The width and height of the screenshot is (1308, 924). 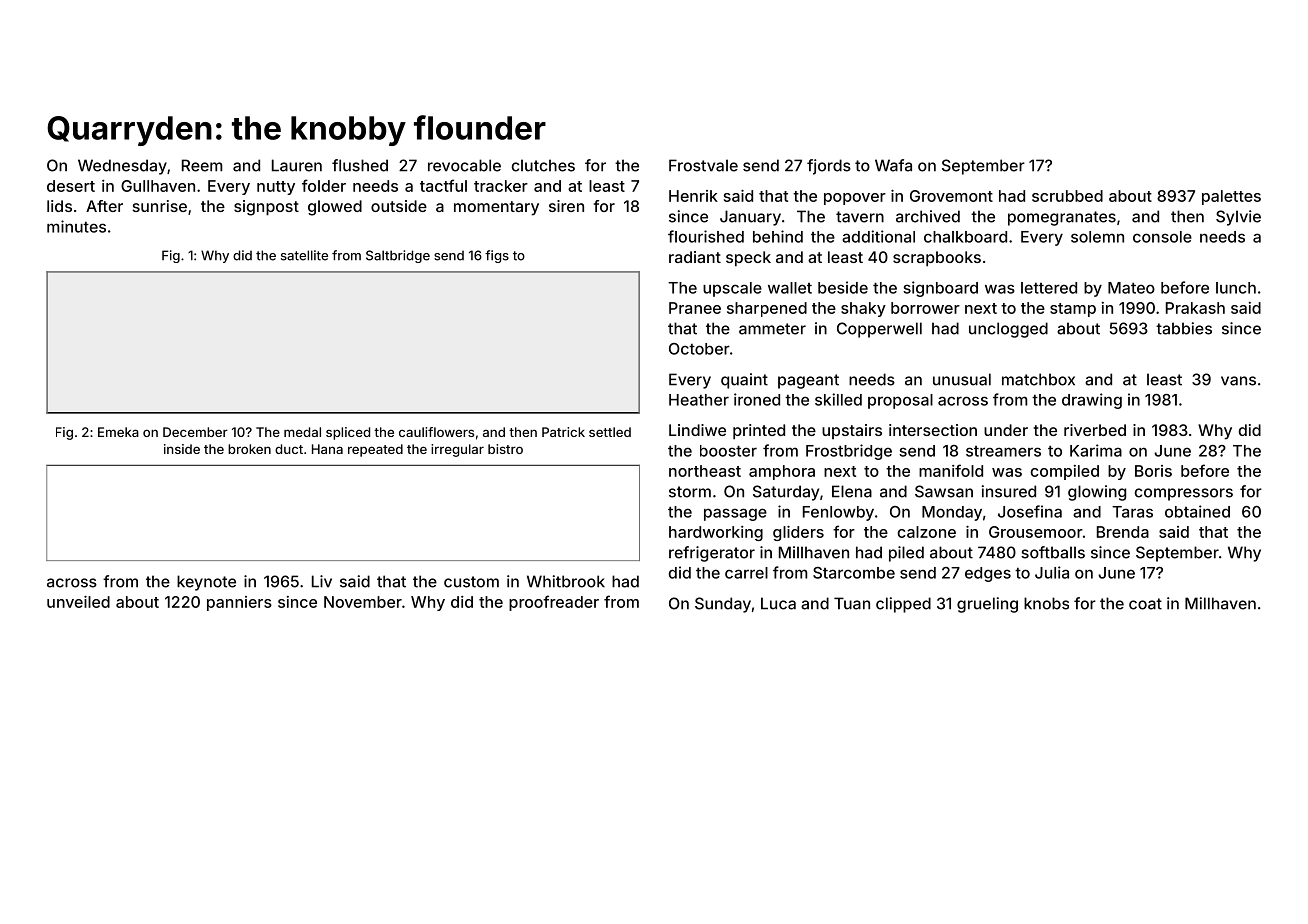 I want to click on ironed, so click(x=757, y=399).
